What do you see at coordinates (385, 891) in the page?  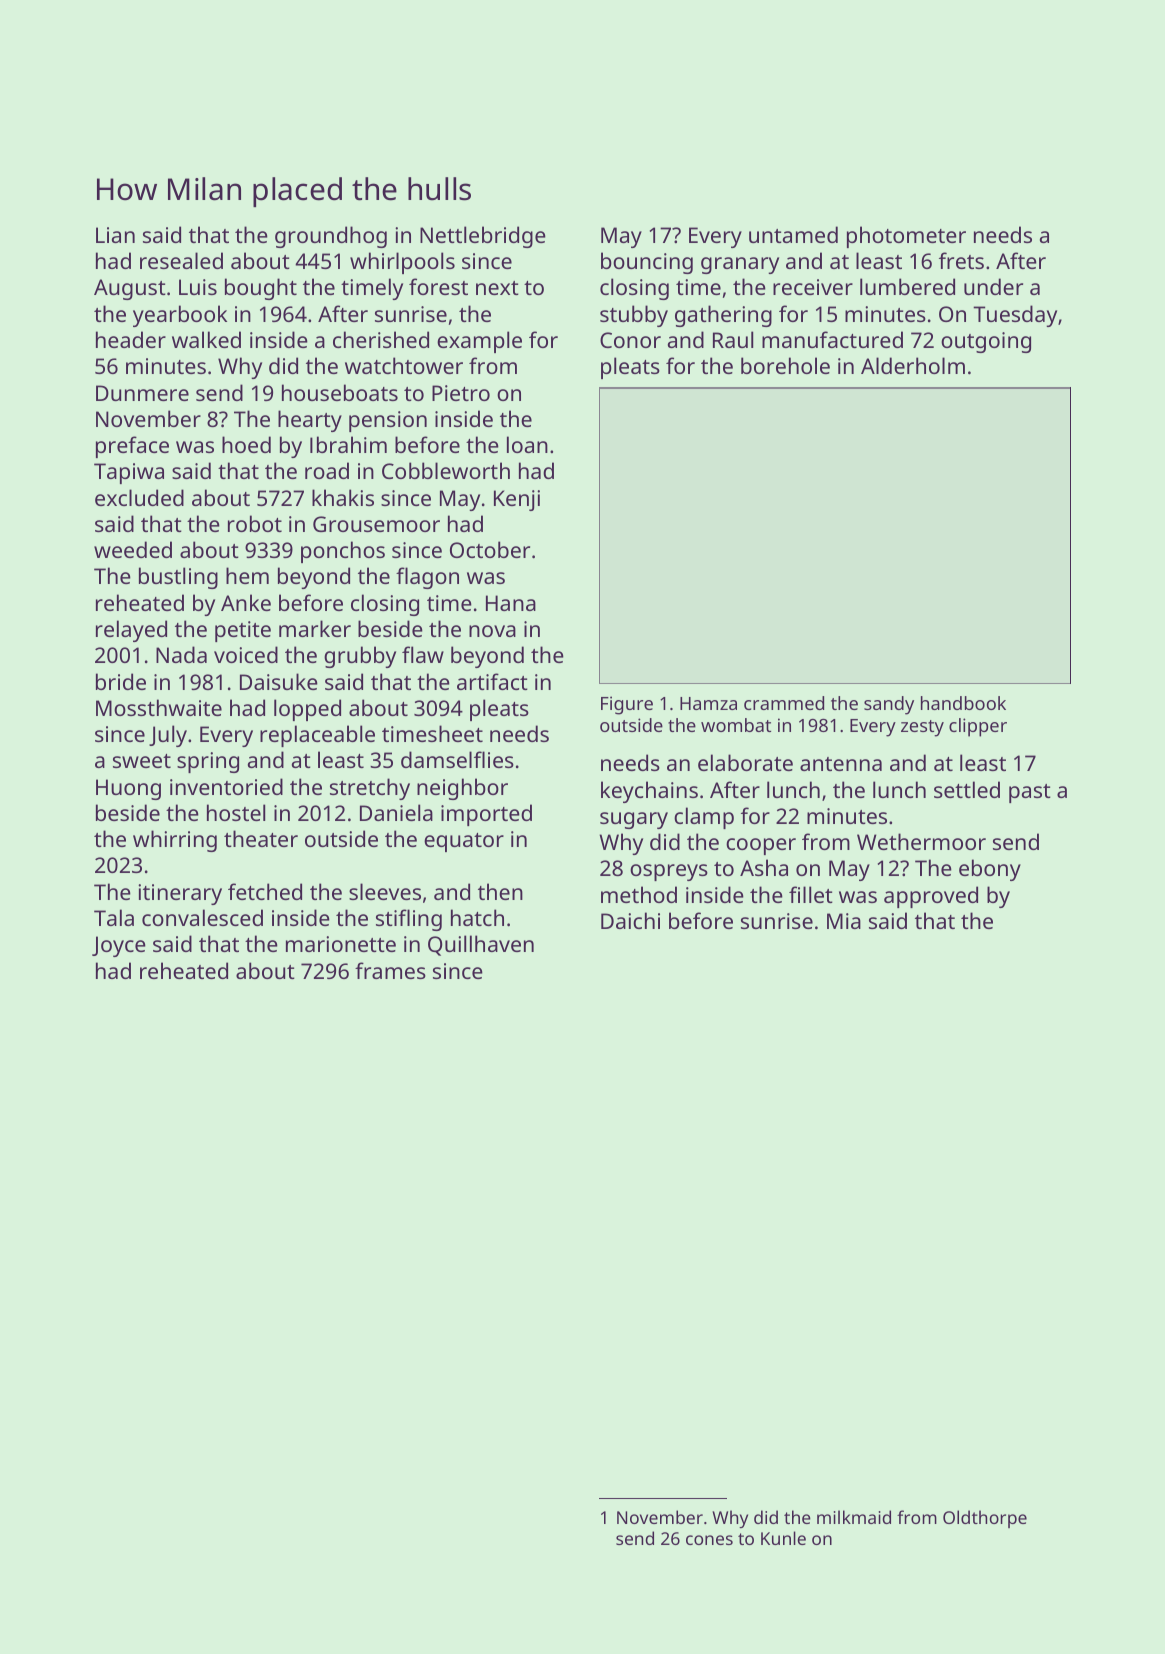 I see `sleeves` at bounding box center [385, 891].
